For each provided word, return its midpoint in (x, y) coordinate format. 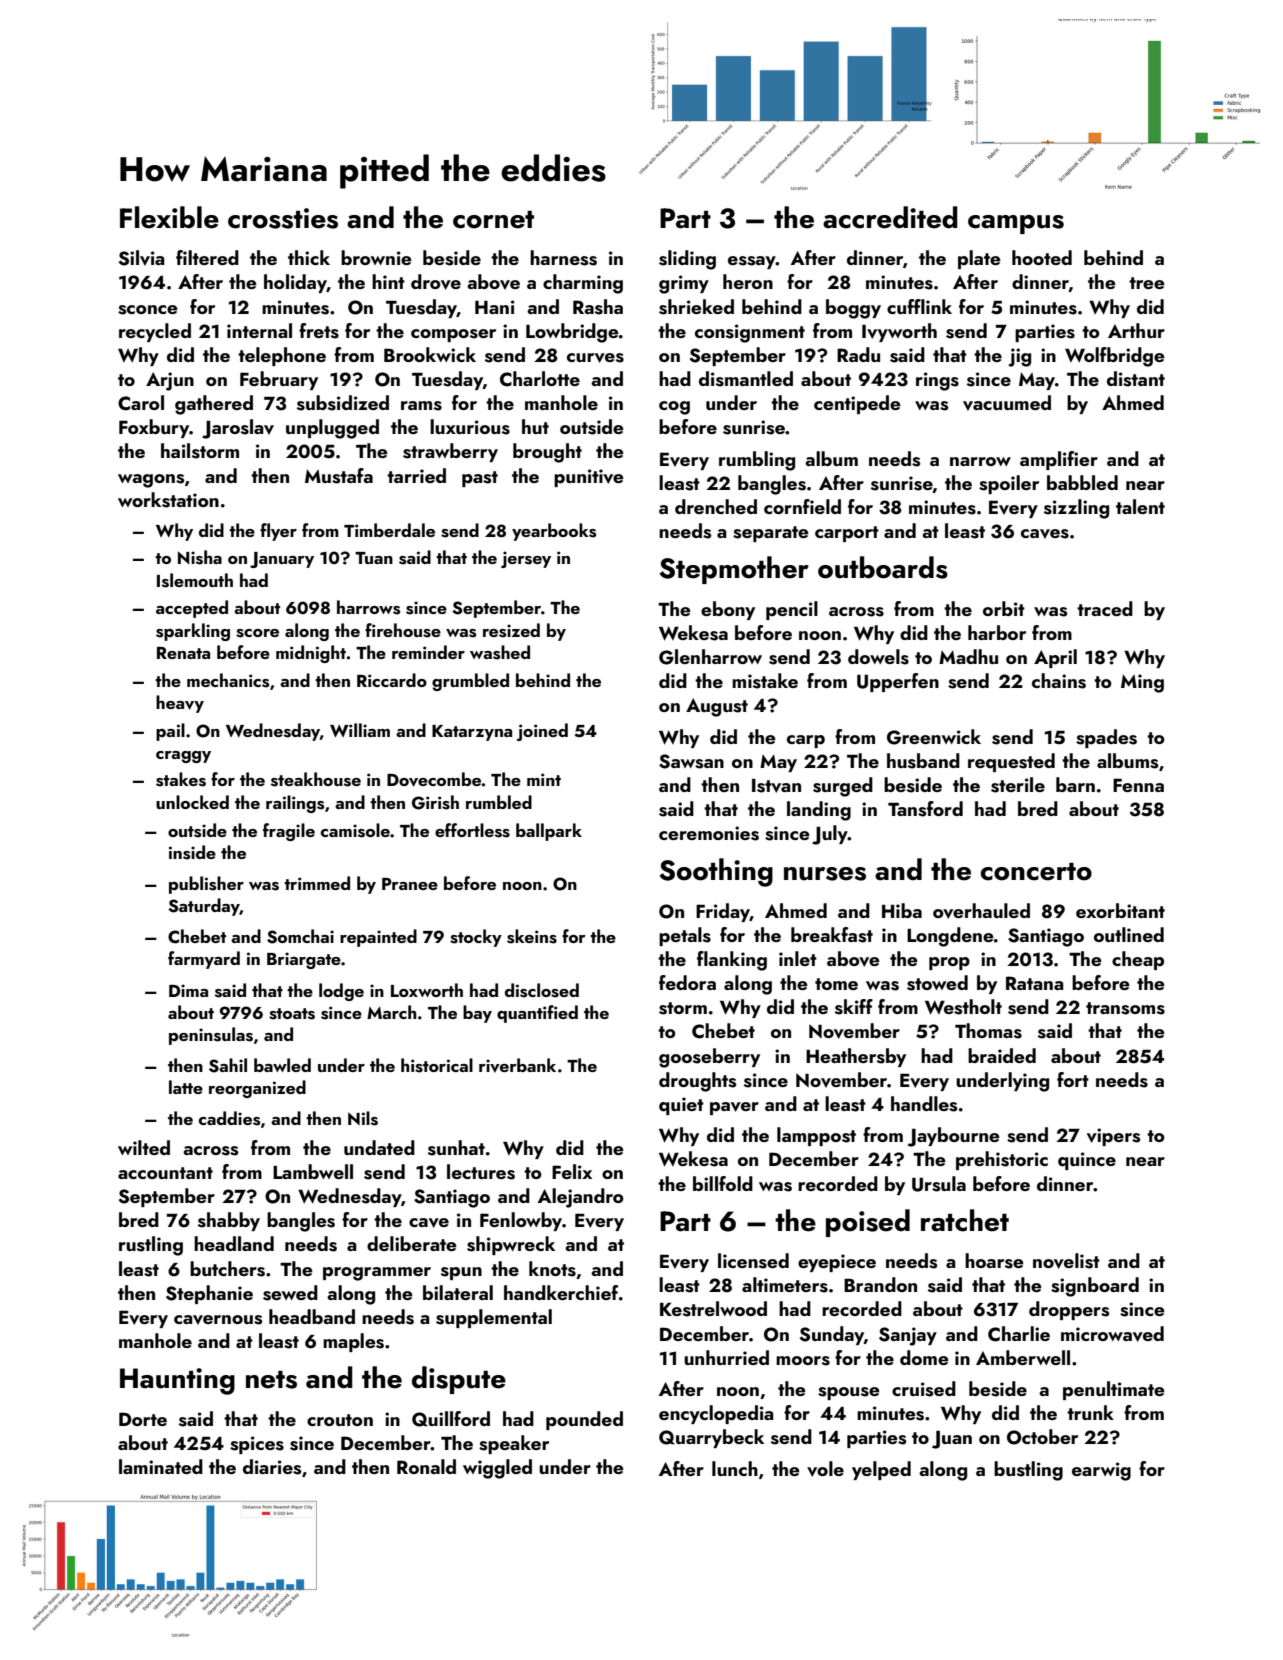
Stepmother (734, 570)
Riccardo (392, 680)
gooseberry (709, 1058)
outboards (883, 567)
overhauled (981, 911)
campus (1016, 224)
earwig (1101, 1471)
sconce (148, 310)
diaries (272, 1467)
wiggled (497, 1469)
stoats (292, 1014)
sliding (687, 260)
